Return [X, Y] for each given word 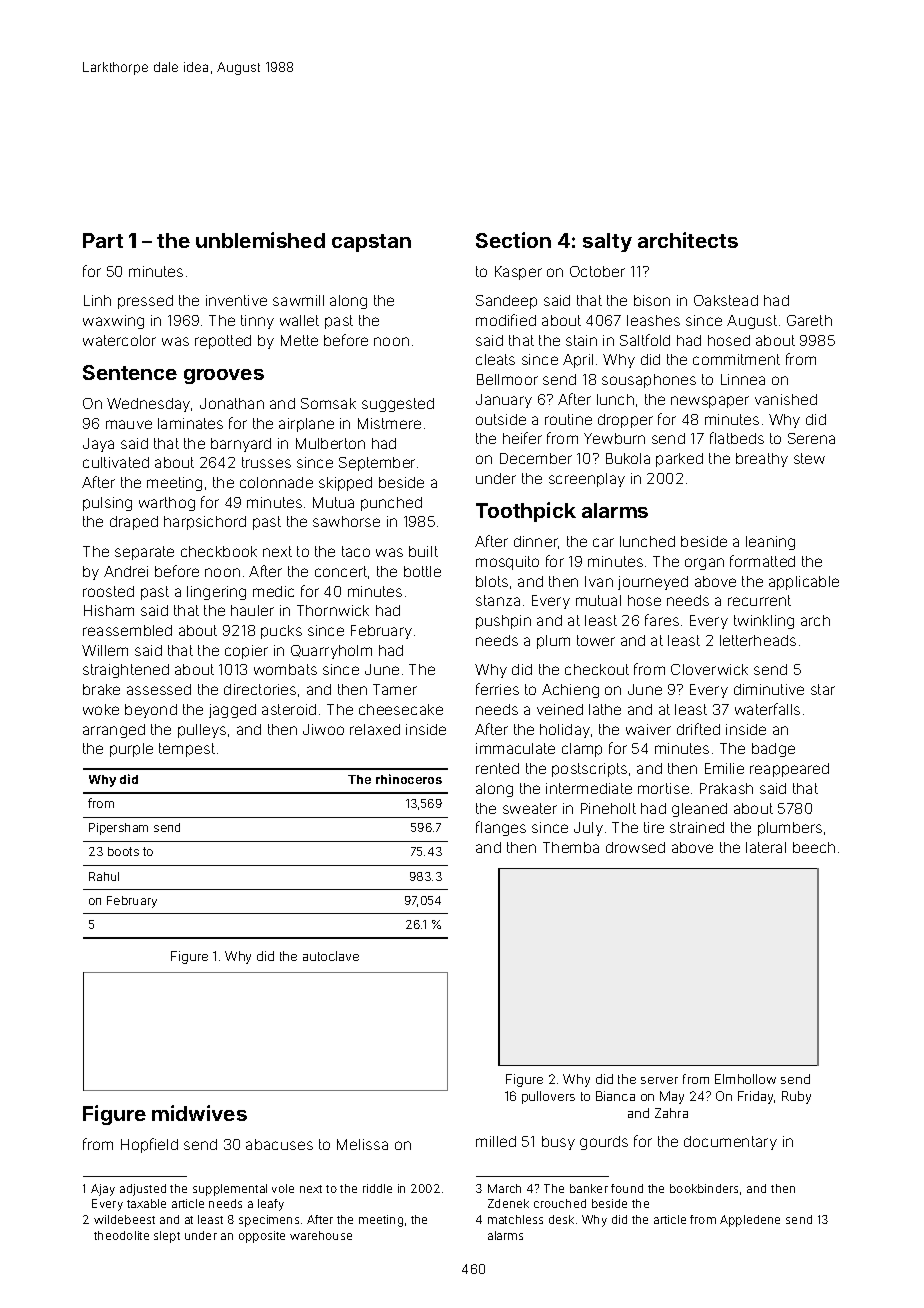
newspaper [710, 402]
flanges [501, 828]
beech [814, 847]
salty [607, 242]
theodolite [121, 1235]
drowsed [635, 847]
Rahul [104, 876]
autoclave [331, 956]
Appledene [750, 1221]
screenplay [587, 480]
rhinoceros [409, 779]
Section [513, 240]
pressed [145, 302]
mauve [129, 424]
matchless [515, 1219]
